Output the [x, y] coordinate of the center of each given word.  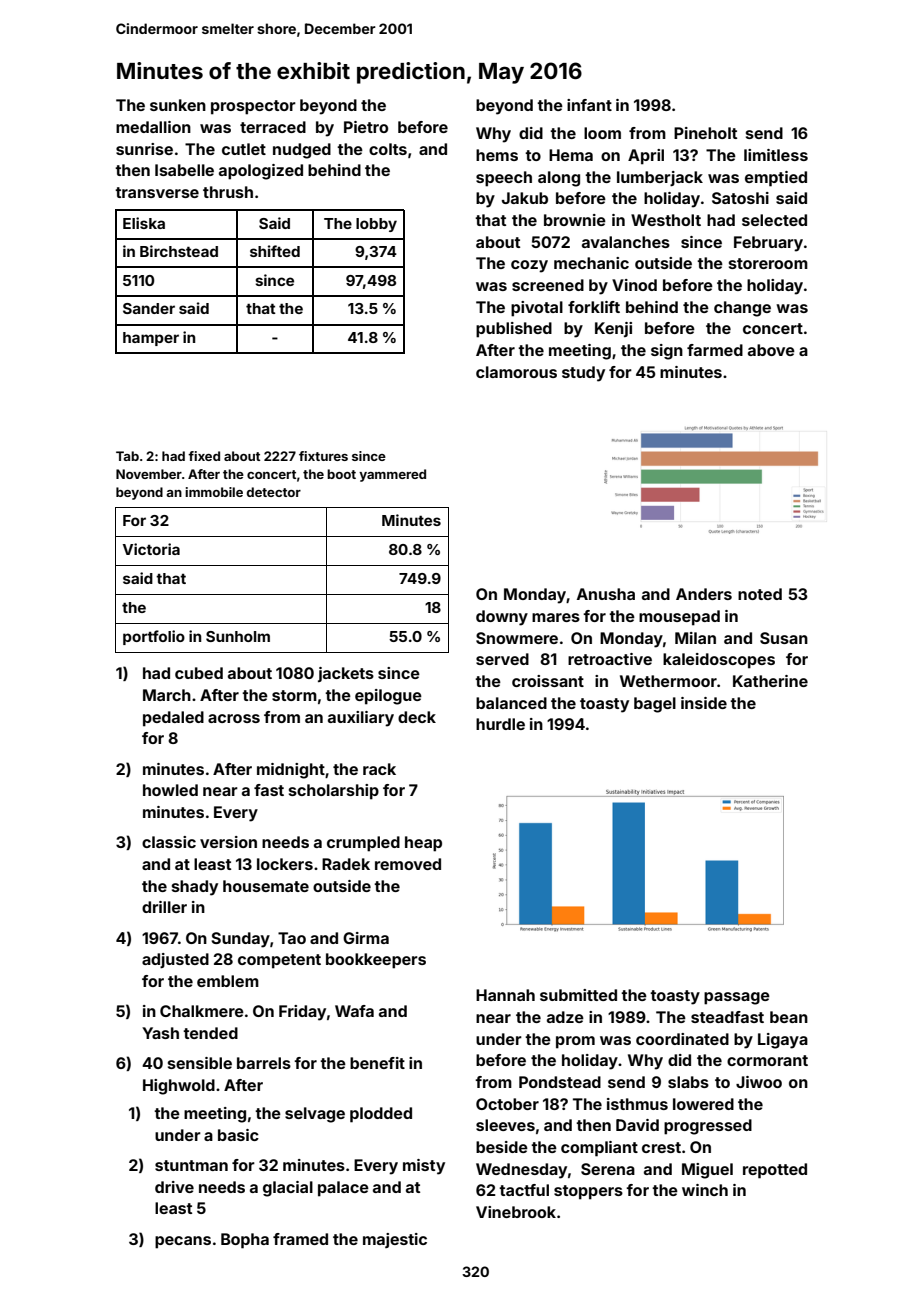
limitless [776, 155]
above [771, 350]
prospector [253, 107]
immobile [214, 492]
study [583, 374]
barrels [264, 1063]
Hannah [505, 995]
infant [589, 105]
